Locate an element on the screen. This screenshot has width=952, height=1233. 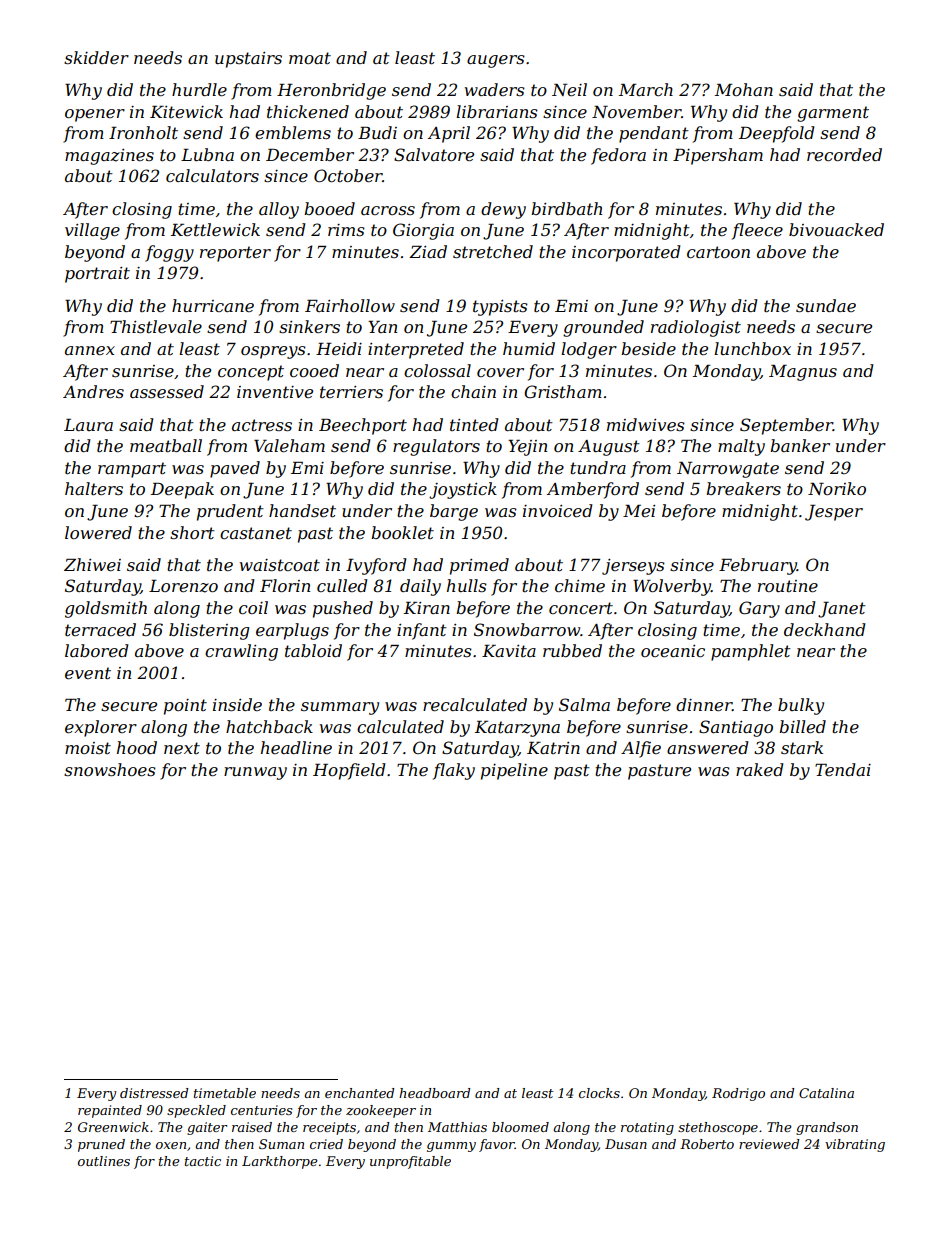
skidder is located at coordinates (96, 57).
